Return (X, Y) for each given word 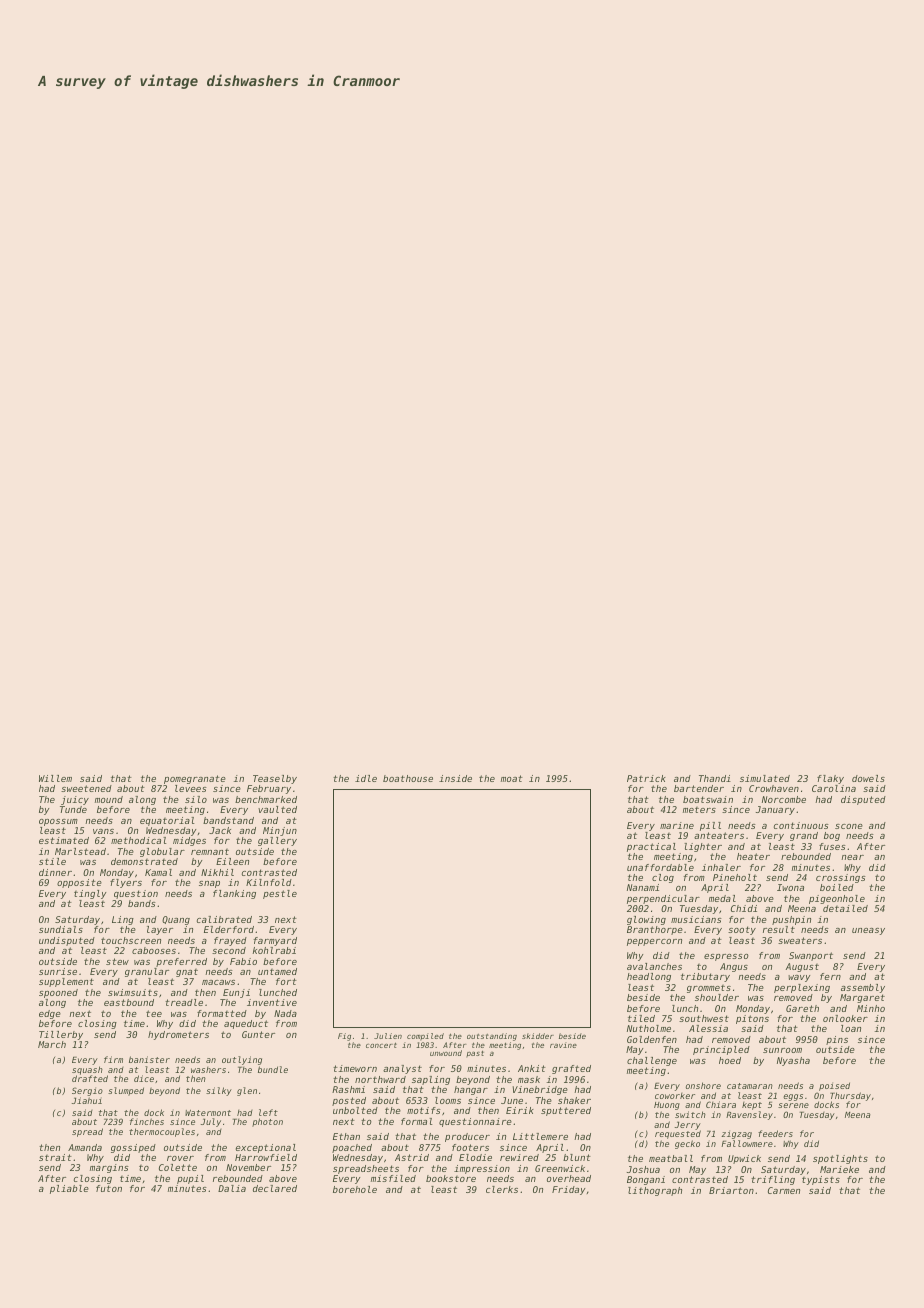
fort (286, 981)
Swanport (811, 956)
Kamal (158, 872)
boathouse (408, 778)
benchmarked (266, 799)
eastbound (129, 1002)
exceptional (266, 1148)
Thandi (715, 778)
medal (722, 898)
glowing (646, 920)
